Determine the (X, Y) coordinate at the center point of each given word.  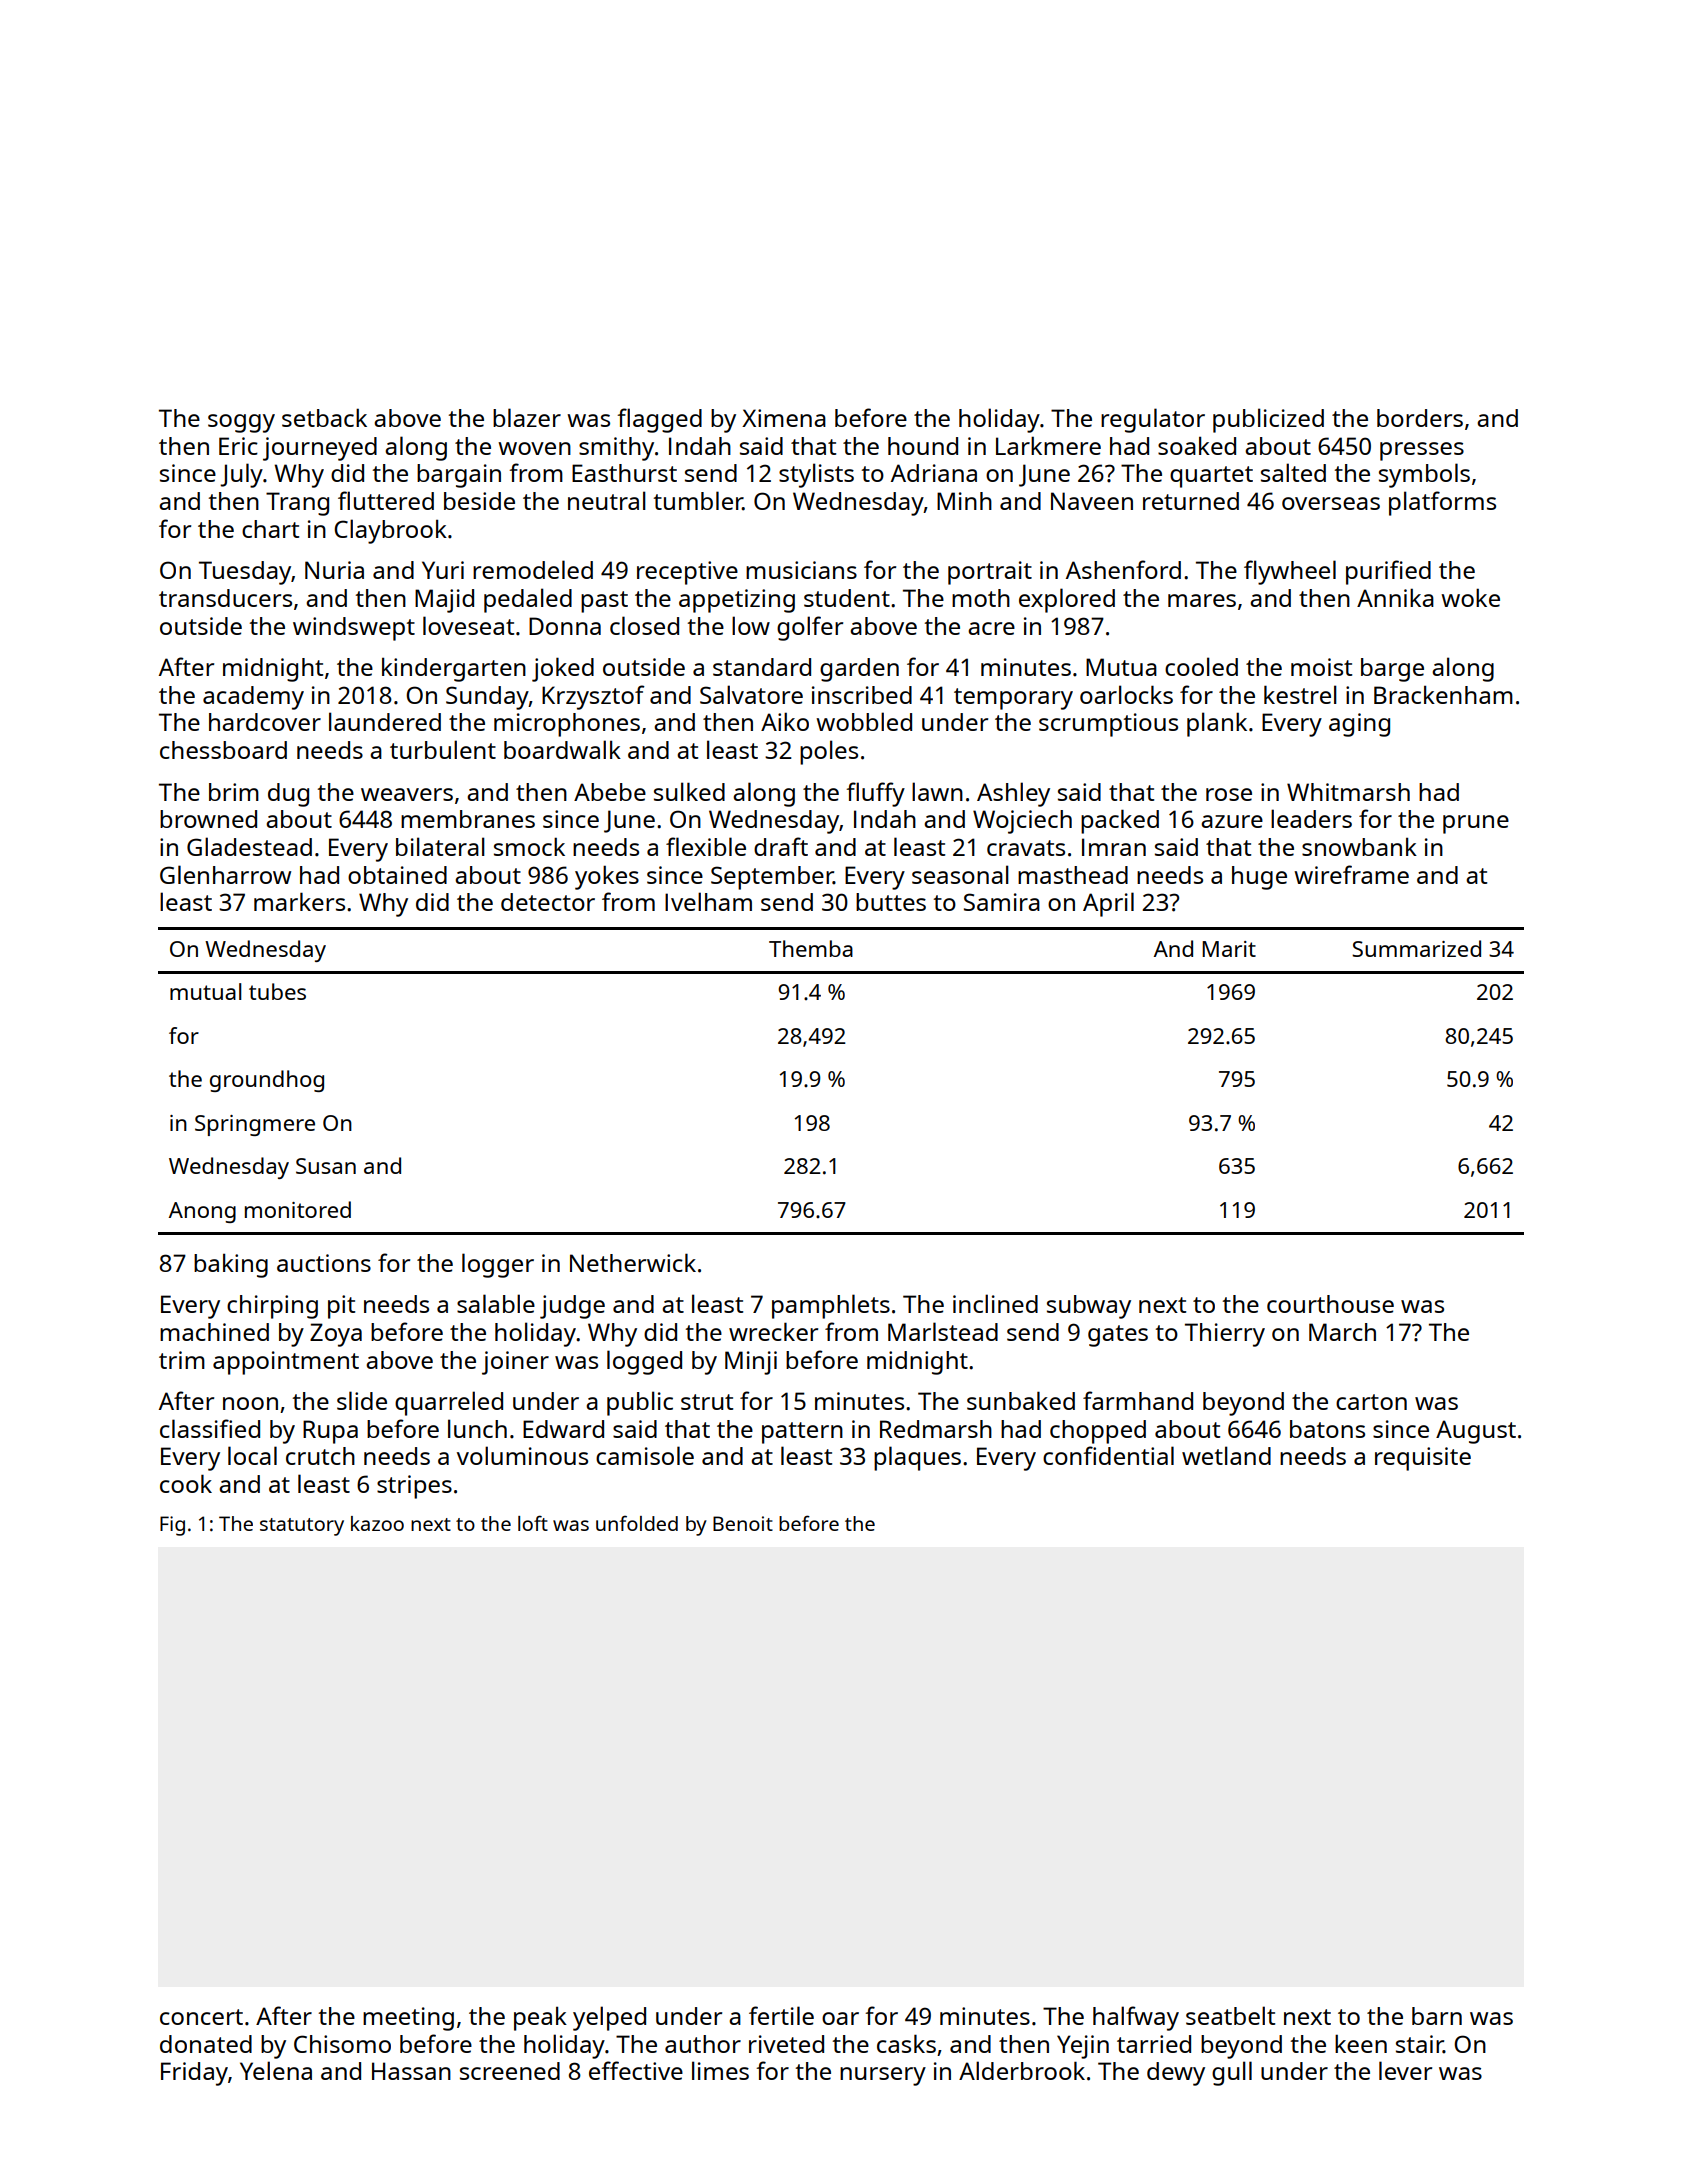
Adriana (934, 473)
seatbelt (1230, 2015)
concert (201, 2017)
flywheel (1290, 572)
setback (324, 417)
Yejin (1083, 2047)
